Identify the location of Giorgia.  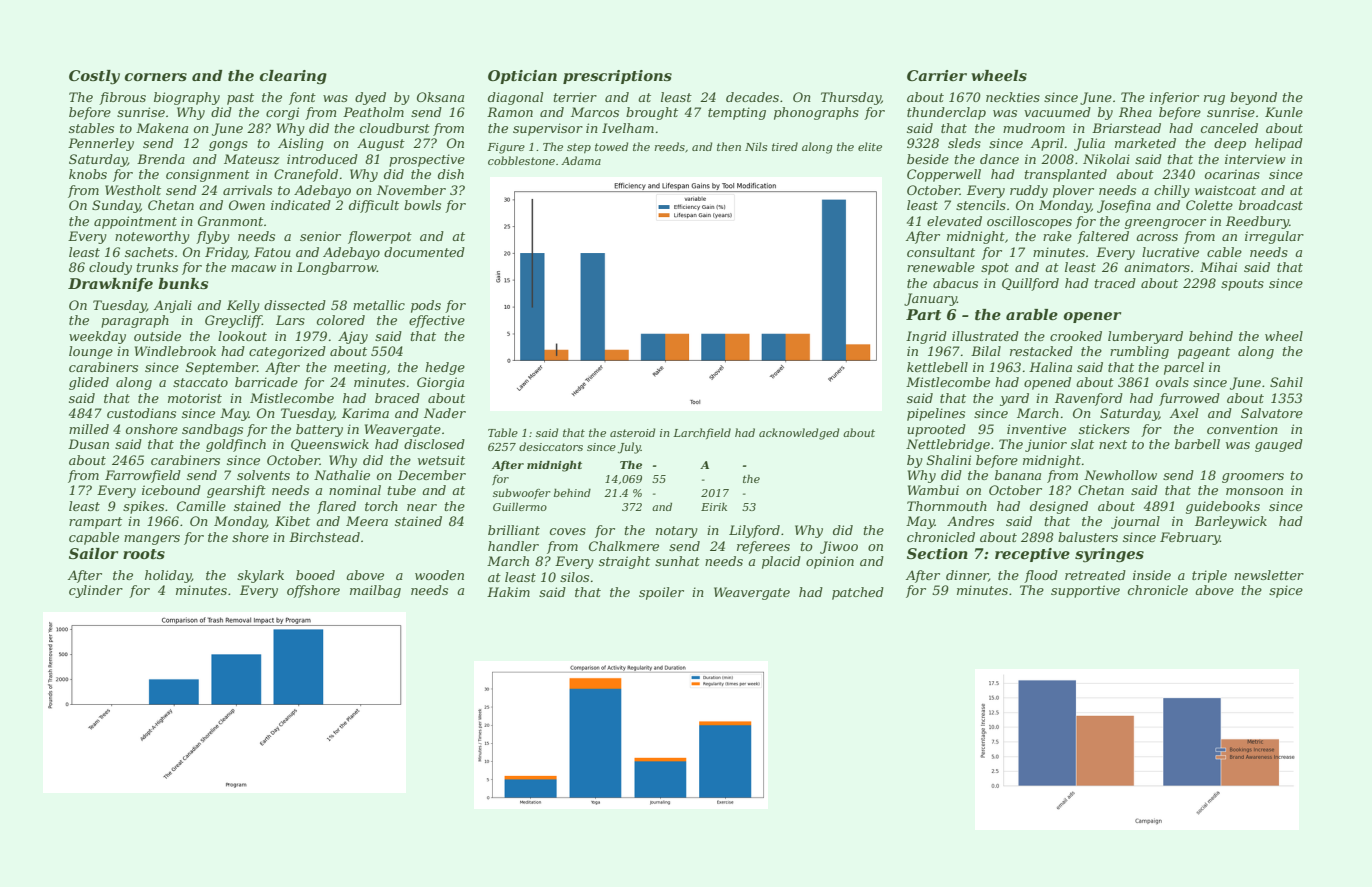
(440, 383).
